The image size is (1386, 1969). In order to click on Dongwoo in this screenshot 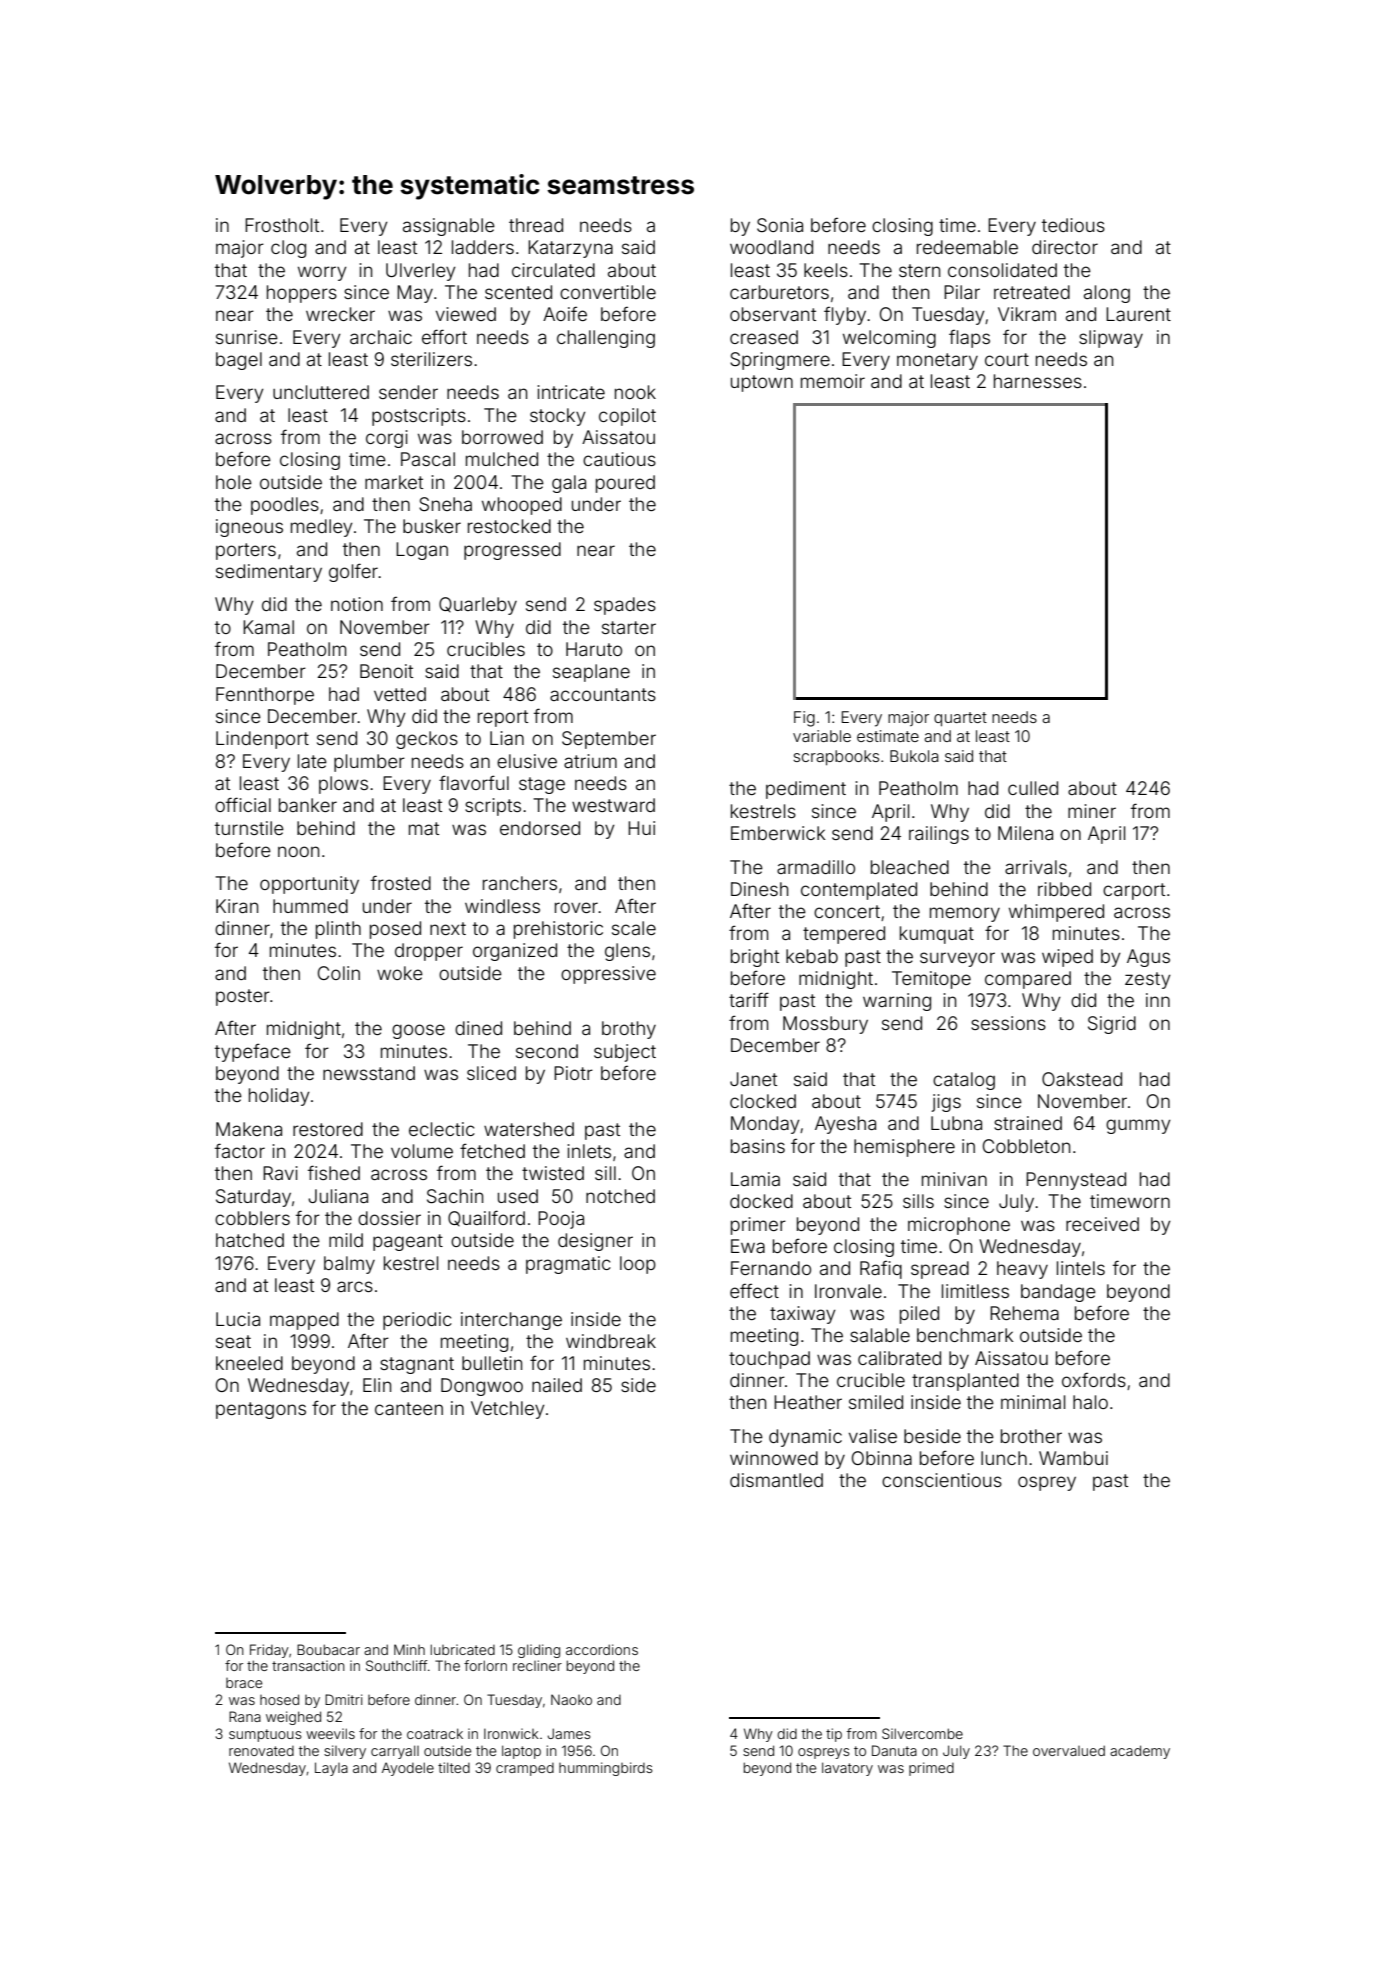, I will do `click(482, 1387)`.
